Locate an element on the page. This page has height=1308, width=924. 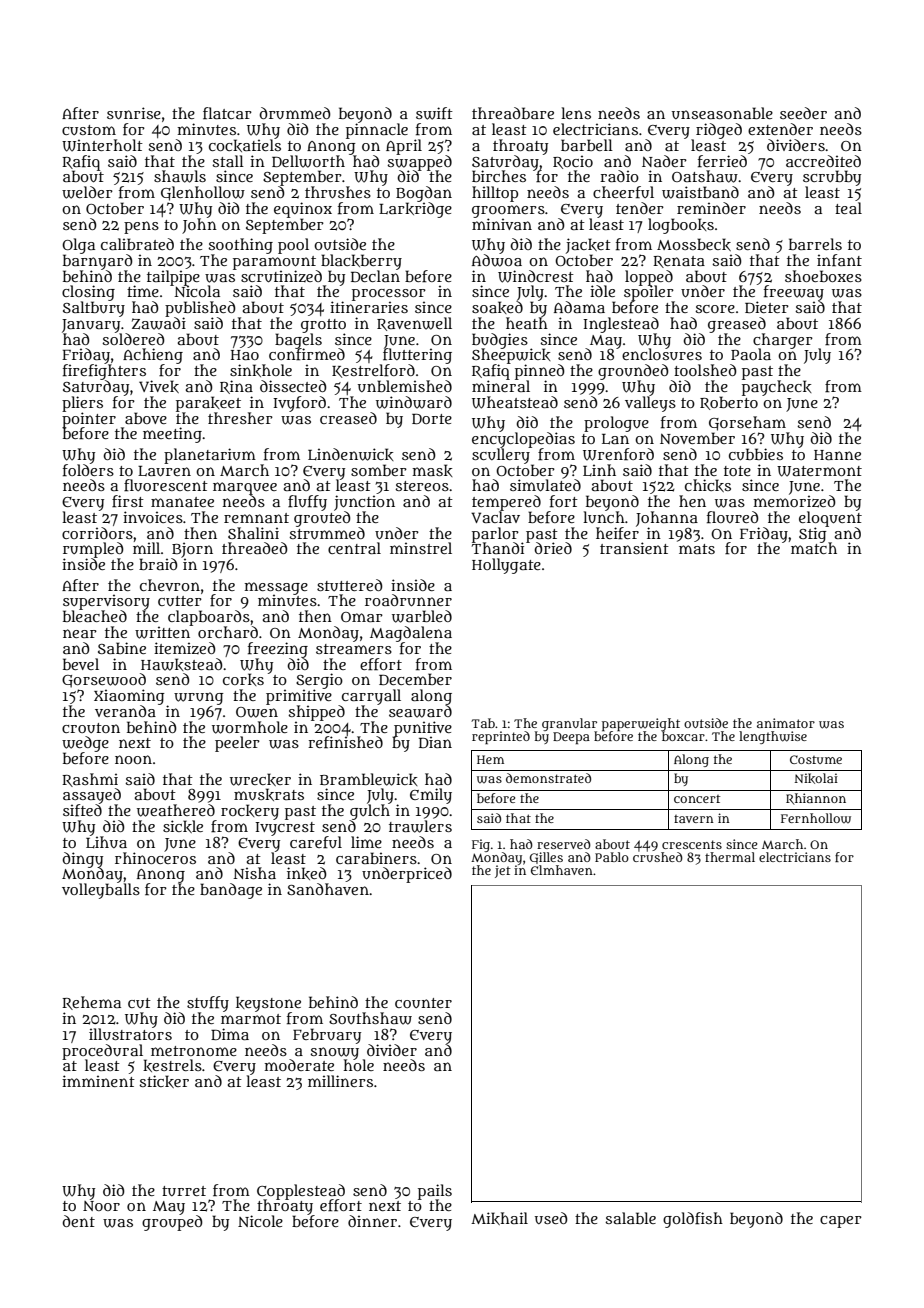
counter is located at coordinates (423, 1003).
